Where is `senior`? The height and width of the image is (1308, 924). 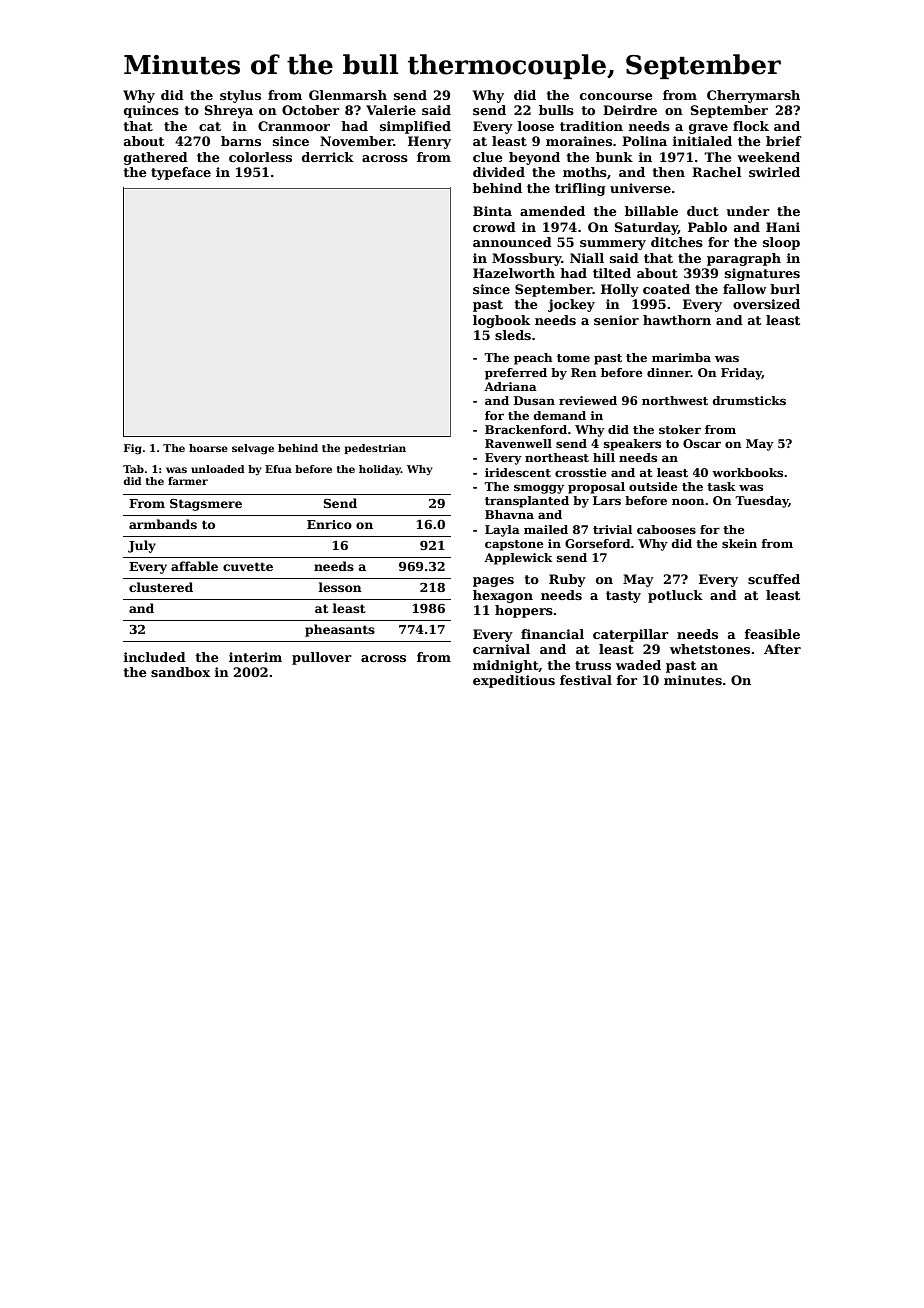
senior is located at coordinates (616, 320).
